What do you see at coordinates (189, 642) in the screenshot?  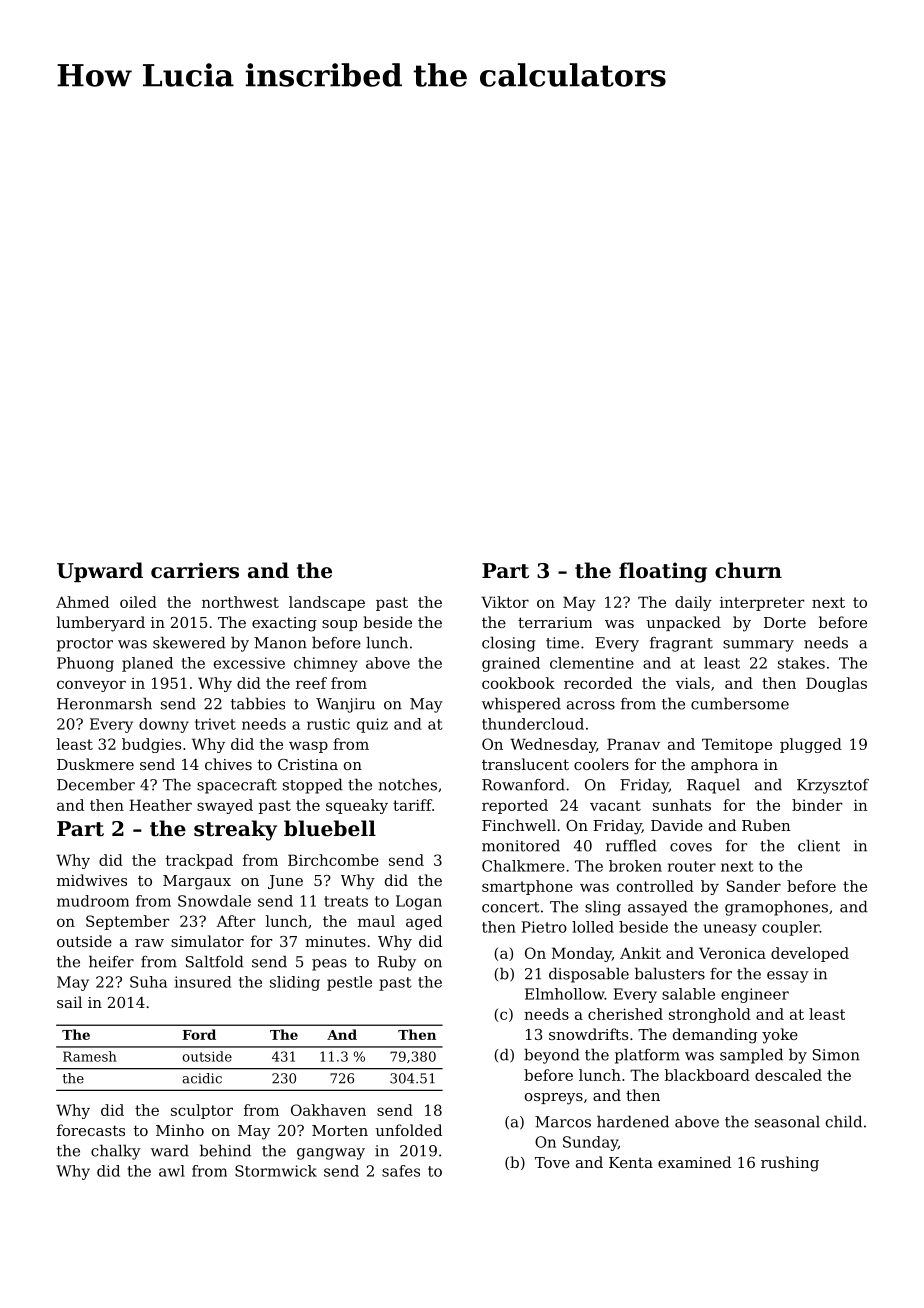 I see `skewered` at bounding box center [189, 642].
